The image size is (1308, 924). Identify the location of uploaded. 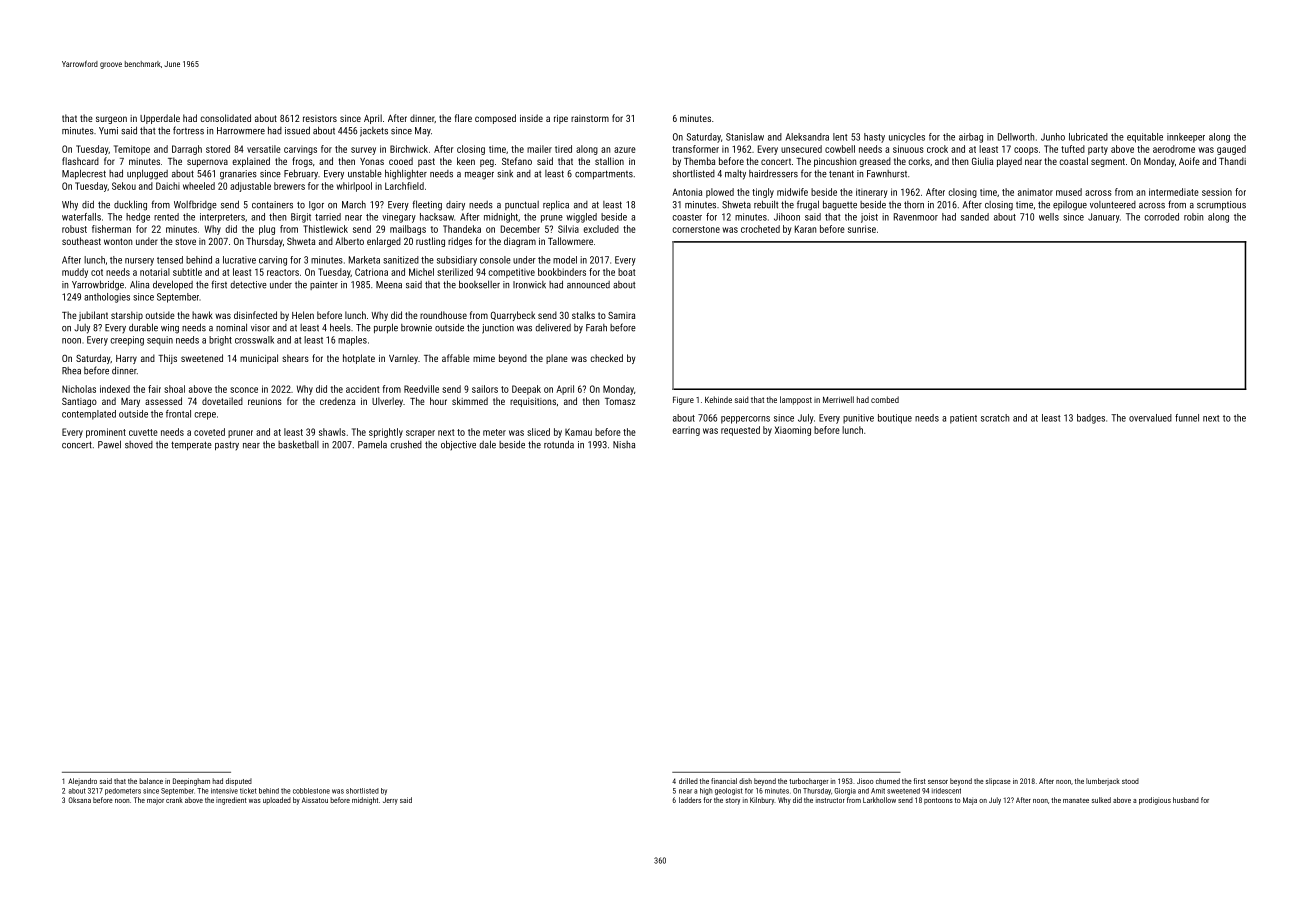
(277, 800).
